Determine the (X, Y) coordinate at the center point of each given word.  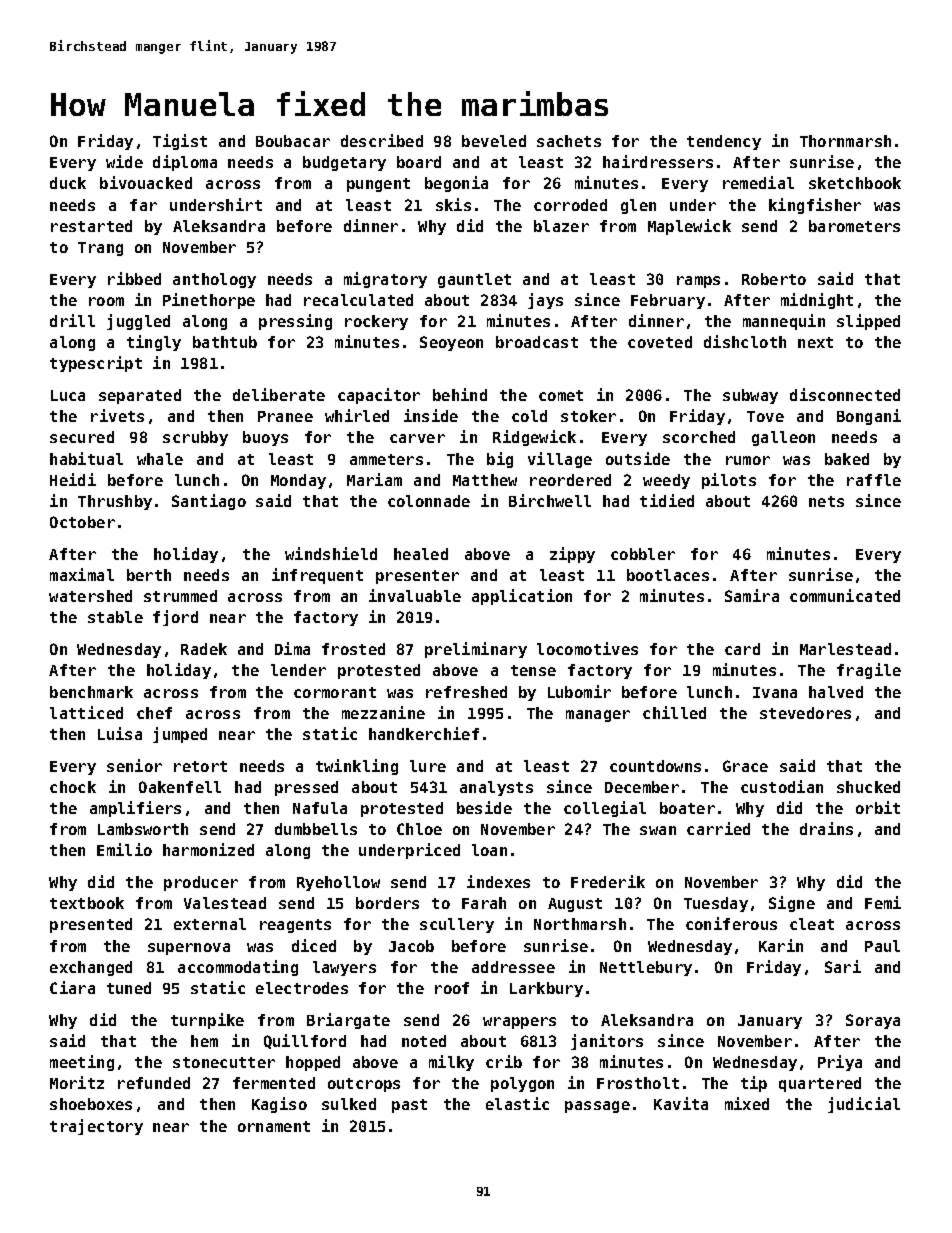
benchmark (91, 692)
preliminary (476, 650)
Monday (298, 481)
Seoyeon (451, 343)
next (815, 342)
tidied (667, 500)
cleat (812, 924)
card (742, 649)
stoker (588, 416)
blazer (561, 226)
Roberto (774, 279)
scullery (457, 925)
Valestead (225, 903)
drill (72, 320)
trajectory (96, 1127)
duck (68, 183)
